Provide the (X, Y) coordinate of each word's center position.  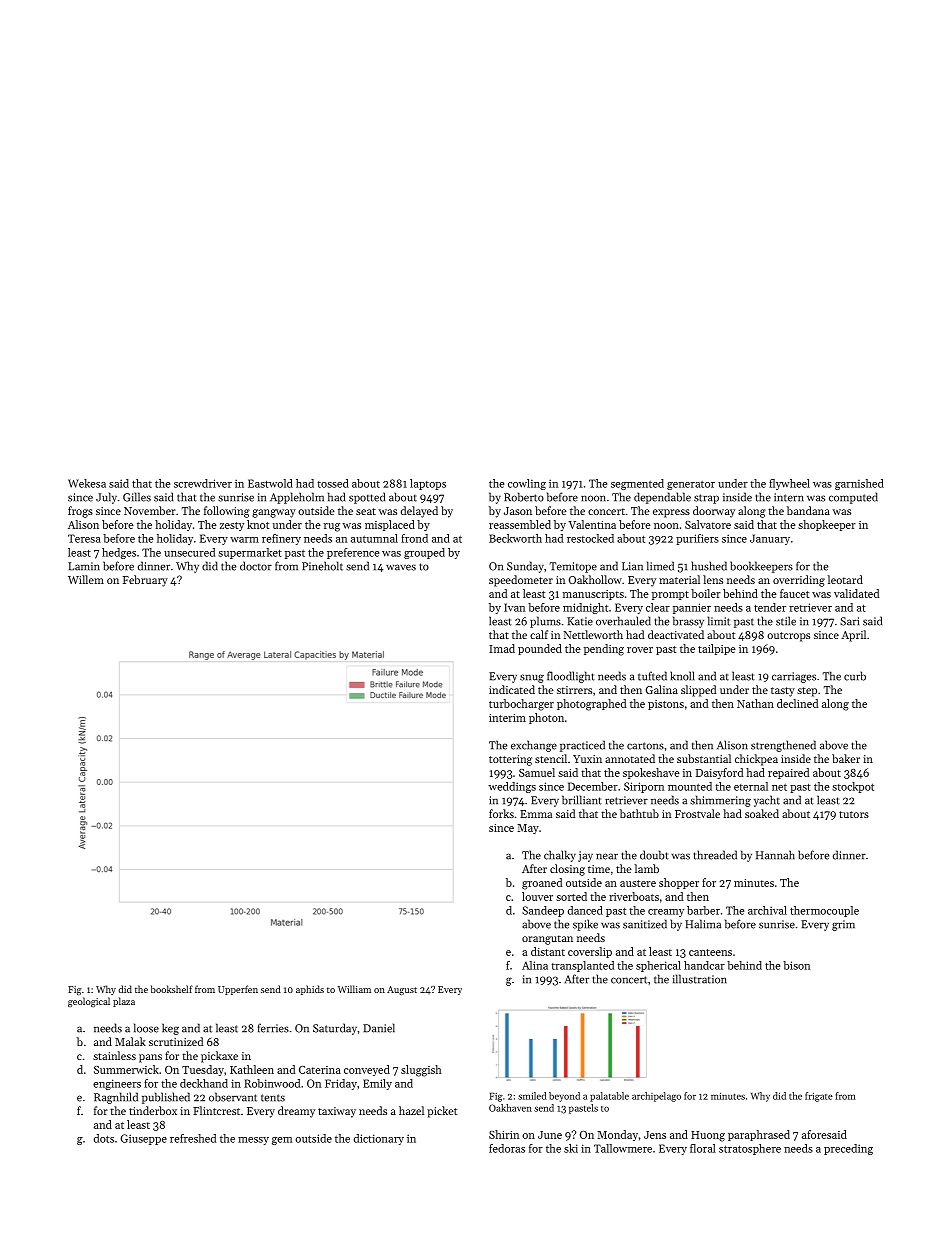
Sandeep (543, 911)
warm (244, 540)
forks (501, 813)
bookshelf (172, 989)
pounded (540, 649)
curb (855, 676)
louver (537, 896)
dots (104, 1138)
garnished (859, 484)
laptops (428, 484)
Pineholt (322, 566)
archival (767, 910)
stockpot (853, 787)
